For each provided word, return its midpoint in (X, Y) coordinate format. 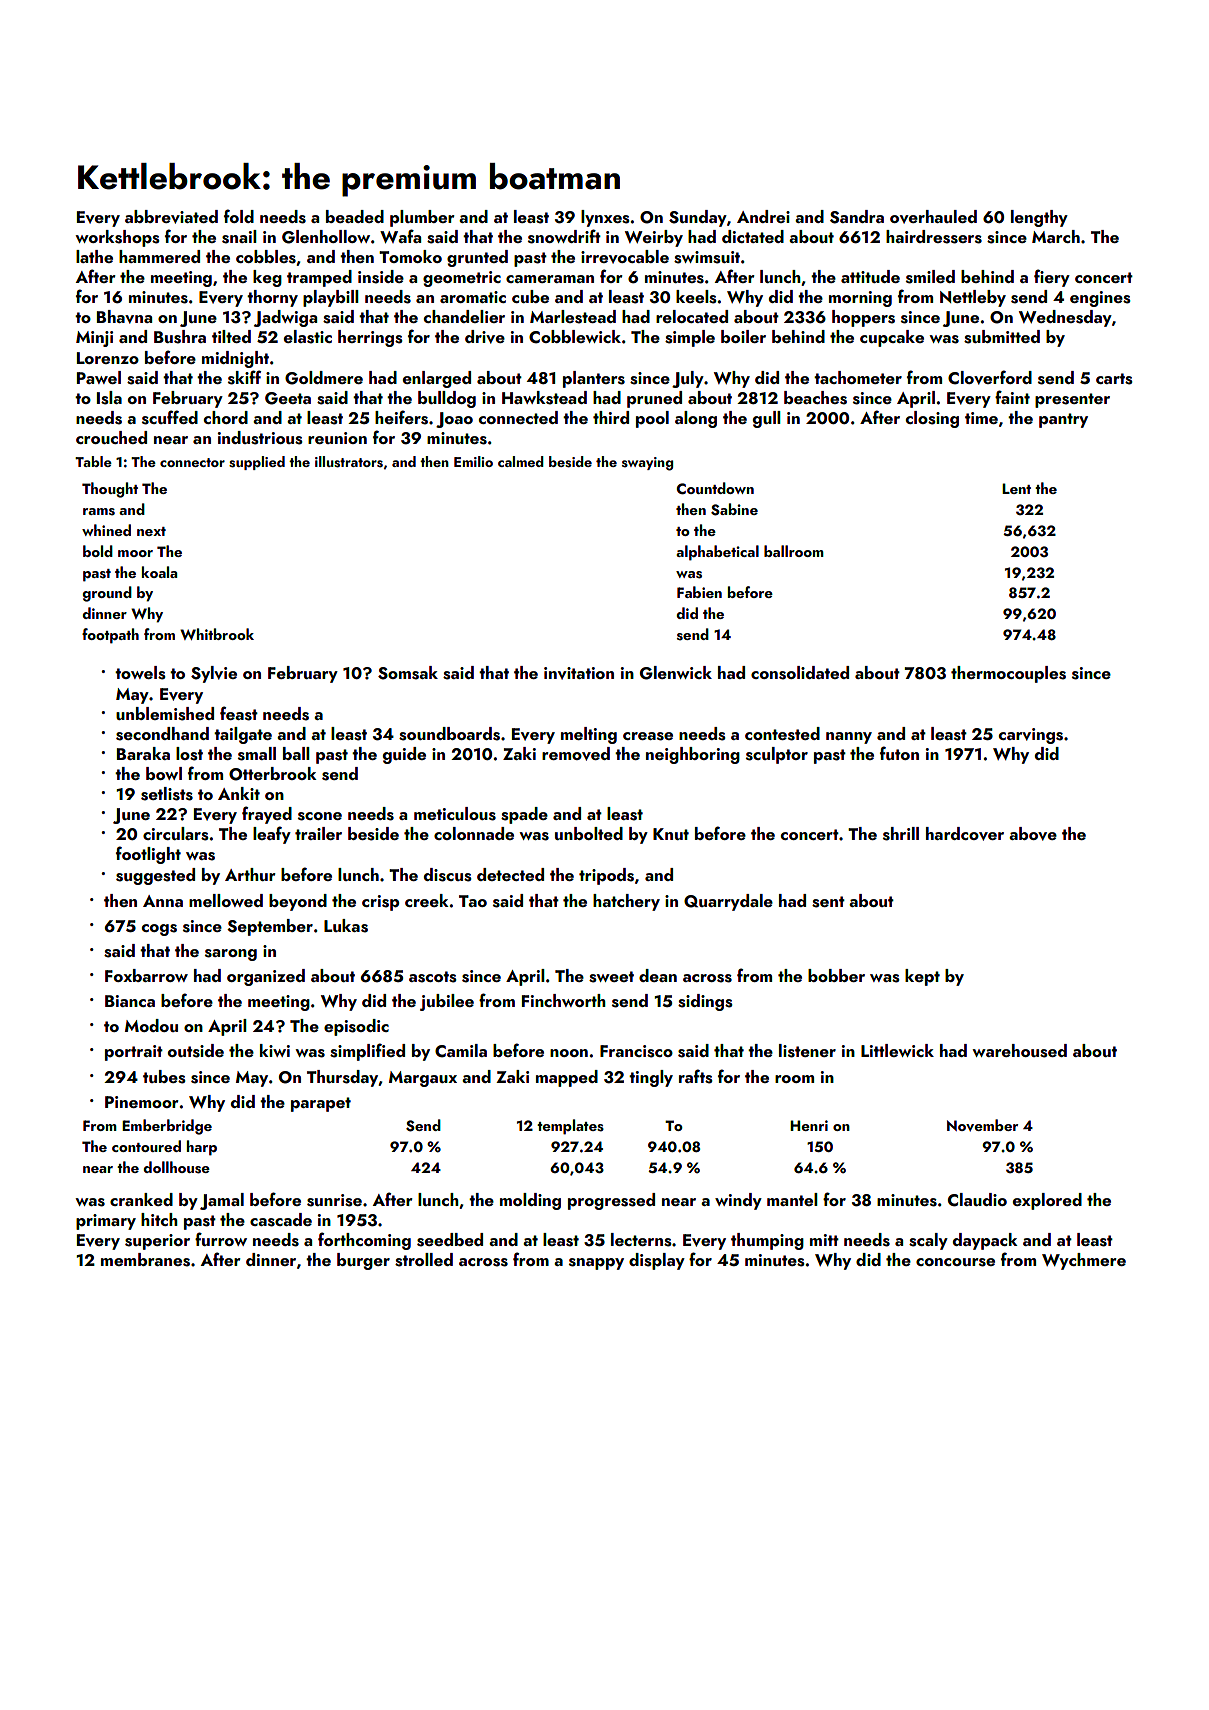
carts (1114, 379)
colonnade (474, 833)
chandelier (464, 316)
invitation (579, 673)
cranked (141, 1199)
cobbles (266, 257)
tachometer (858, 377)
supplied (257, 463)
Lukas (346, 926)
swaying (647, 464)
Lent (1016, 488)
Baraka (143, 753)
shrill (901, 834)
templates (570, 1127)
